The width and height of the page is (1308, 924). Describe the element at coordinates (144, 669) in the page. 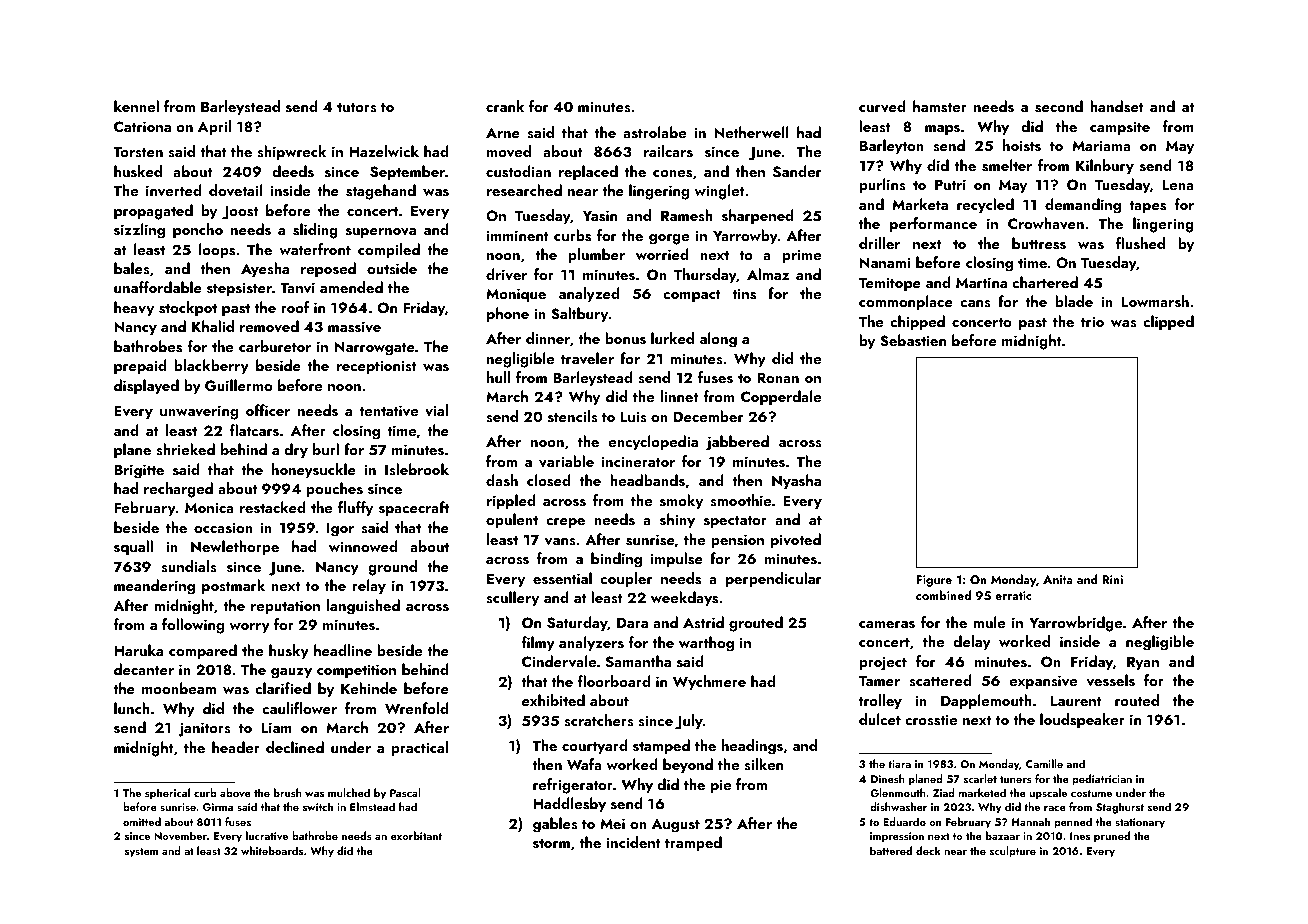

I see `decanter` at that location.
